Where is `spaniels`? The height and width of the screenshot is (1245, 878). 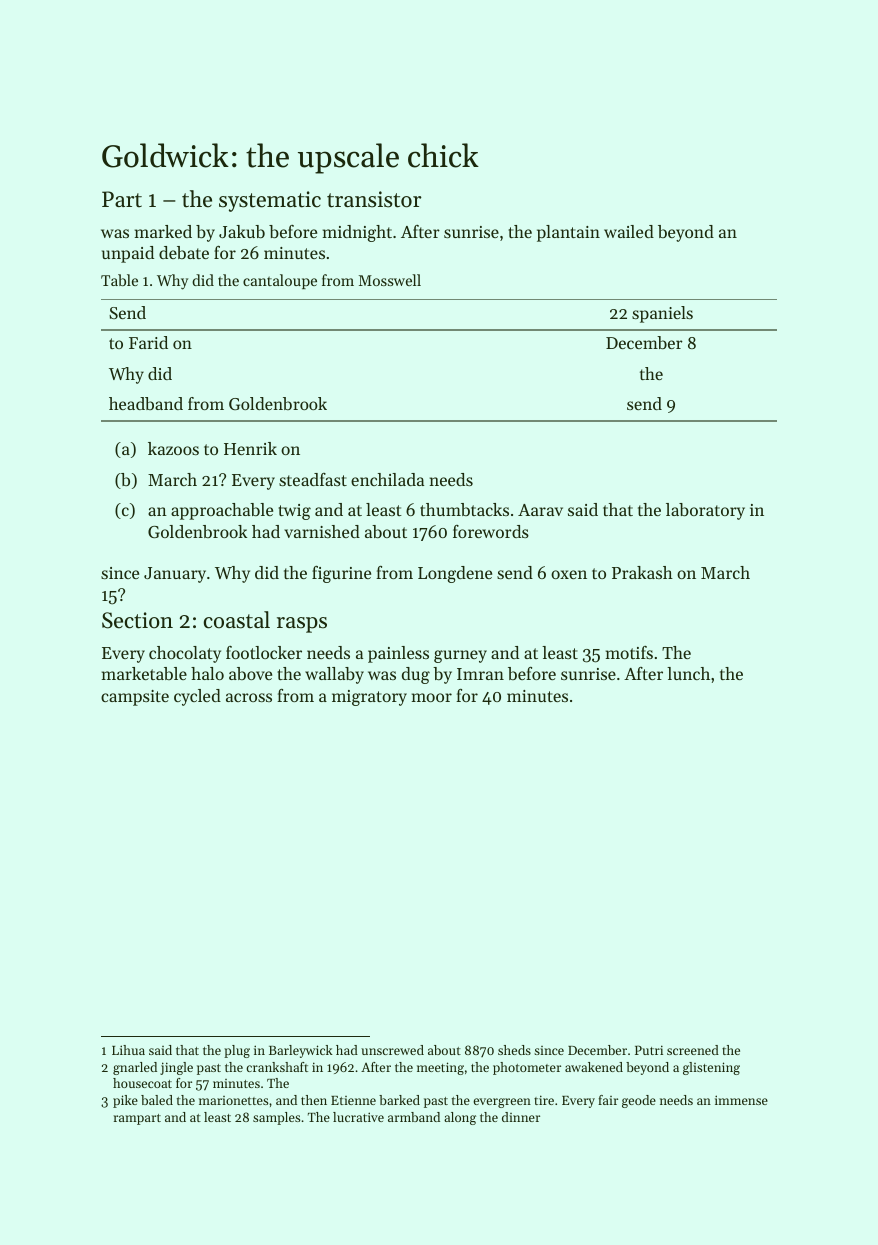
spaniels is located at coordinates (662, 314).
